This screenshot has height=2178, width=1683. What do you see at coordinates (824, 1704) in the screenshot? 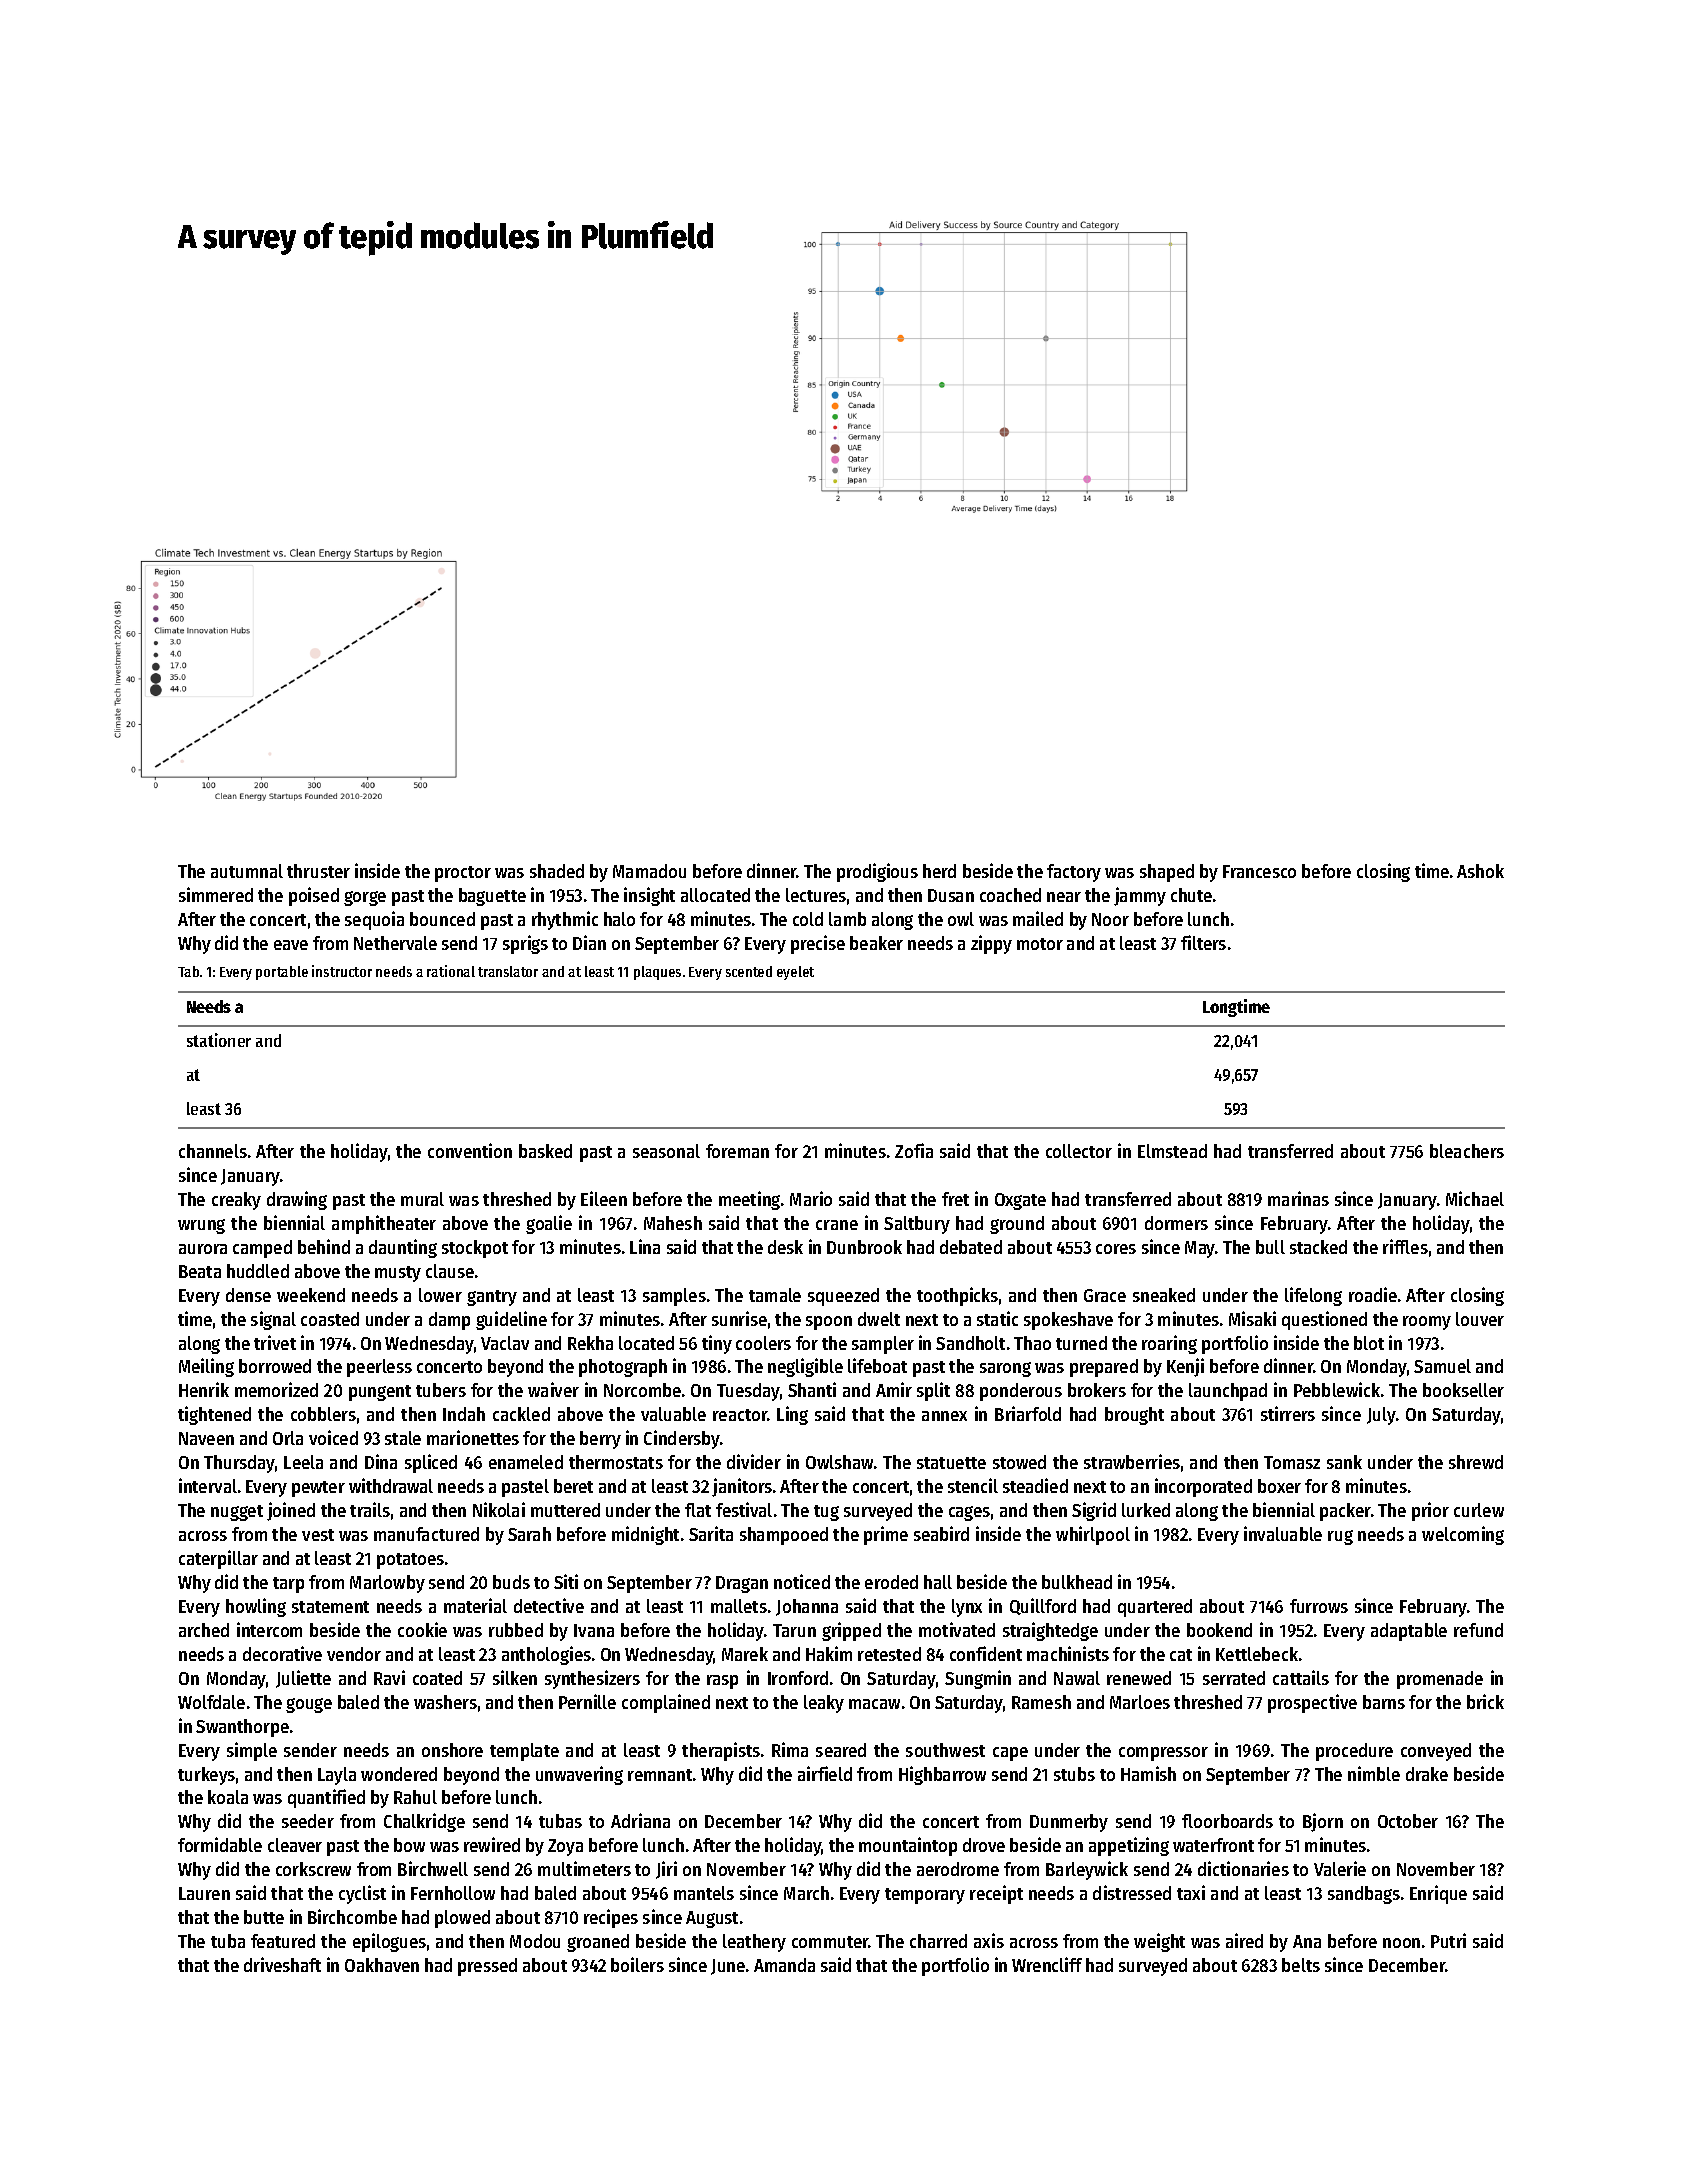
I see `leaky` at bounding box center [824, 1704].
